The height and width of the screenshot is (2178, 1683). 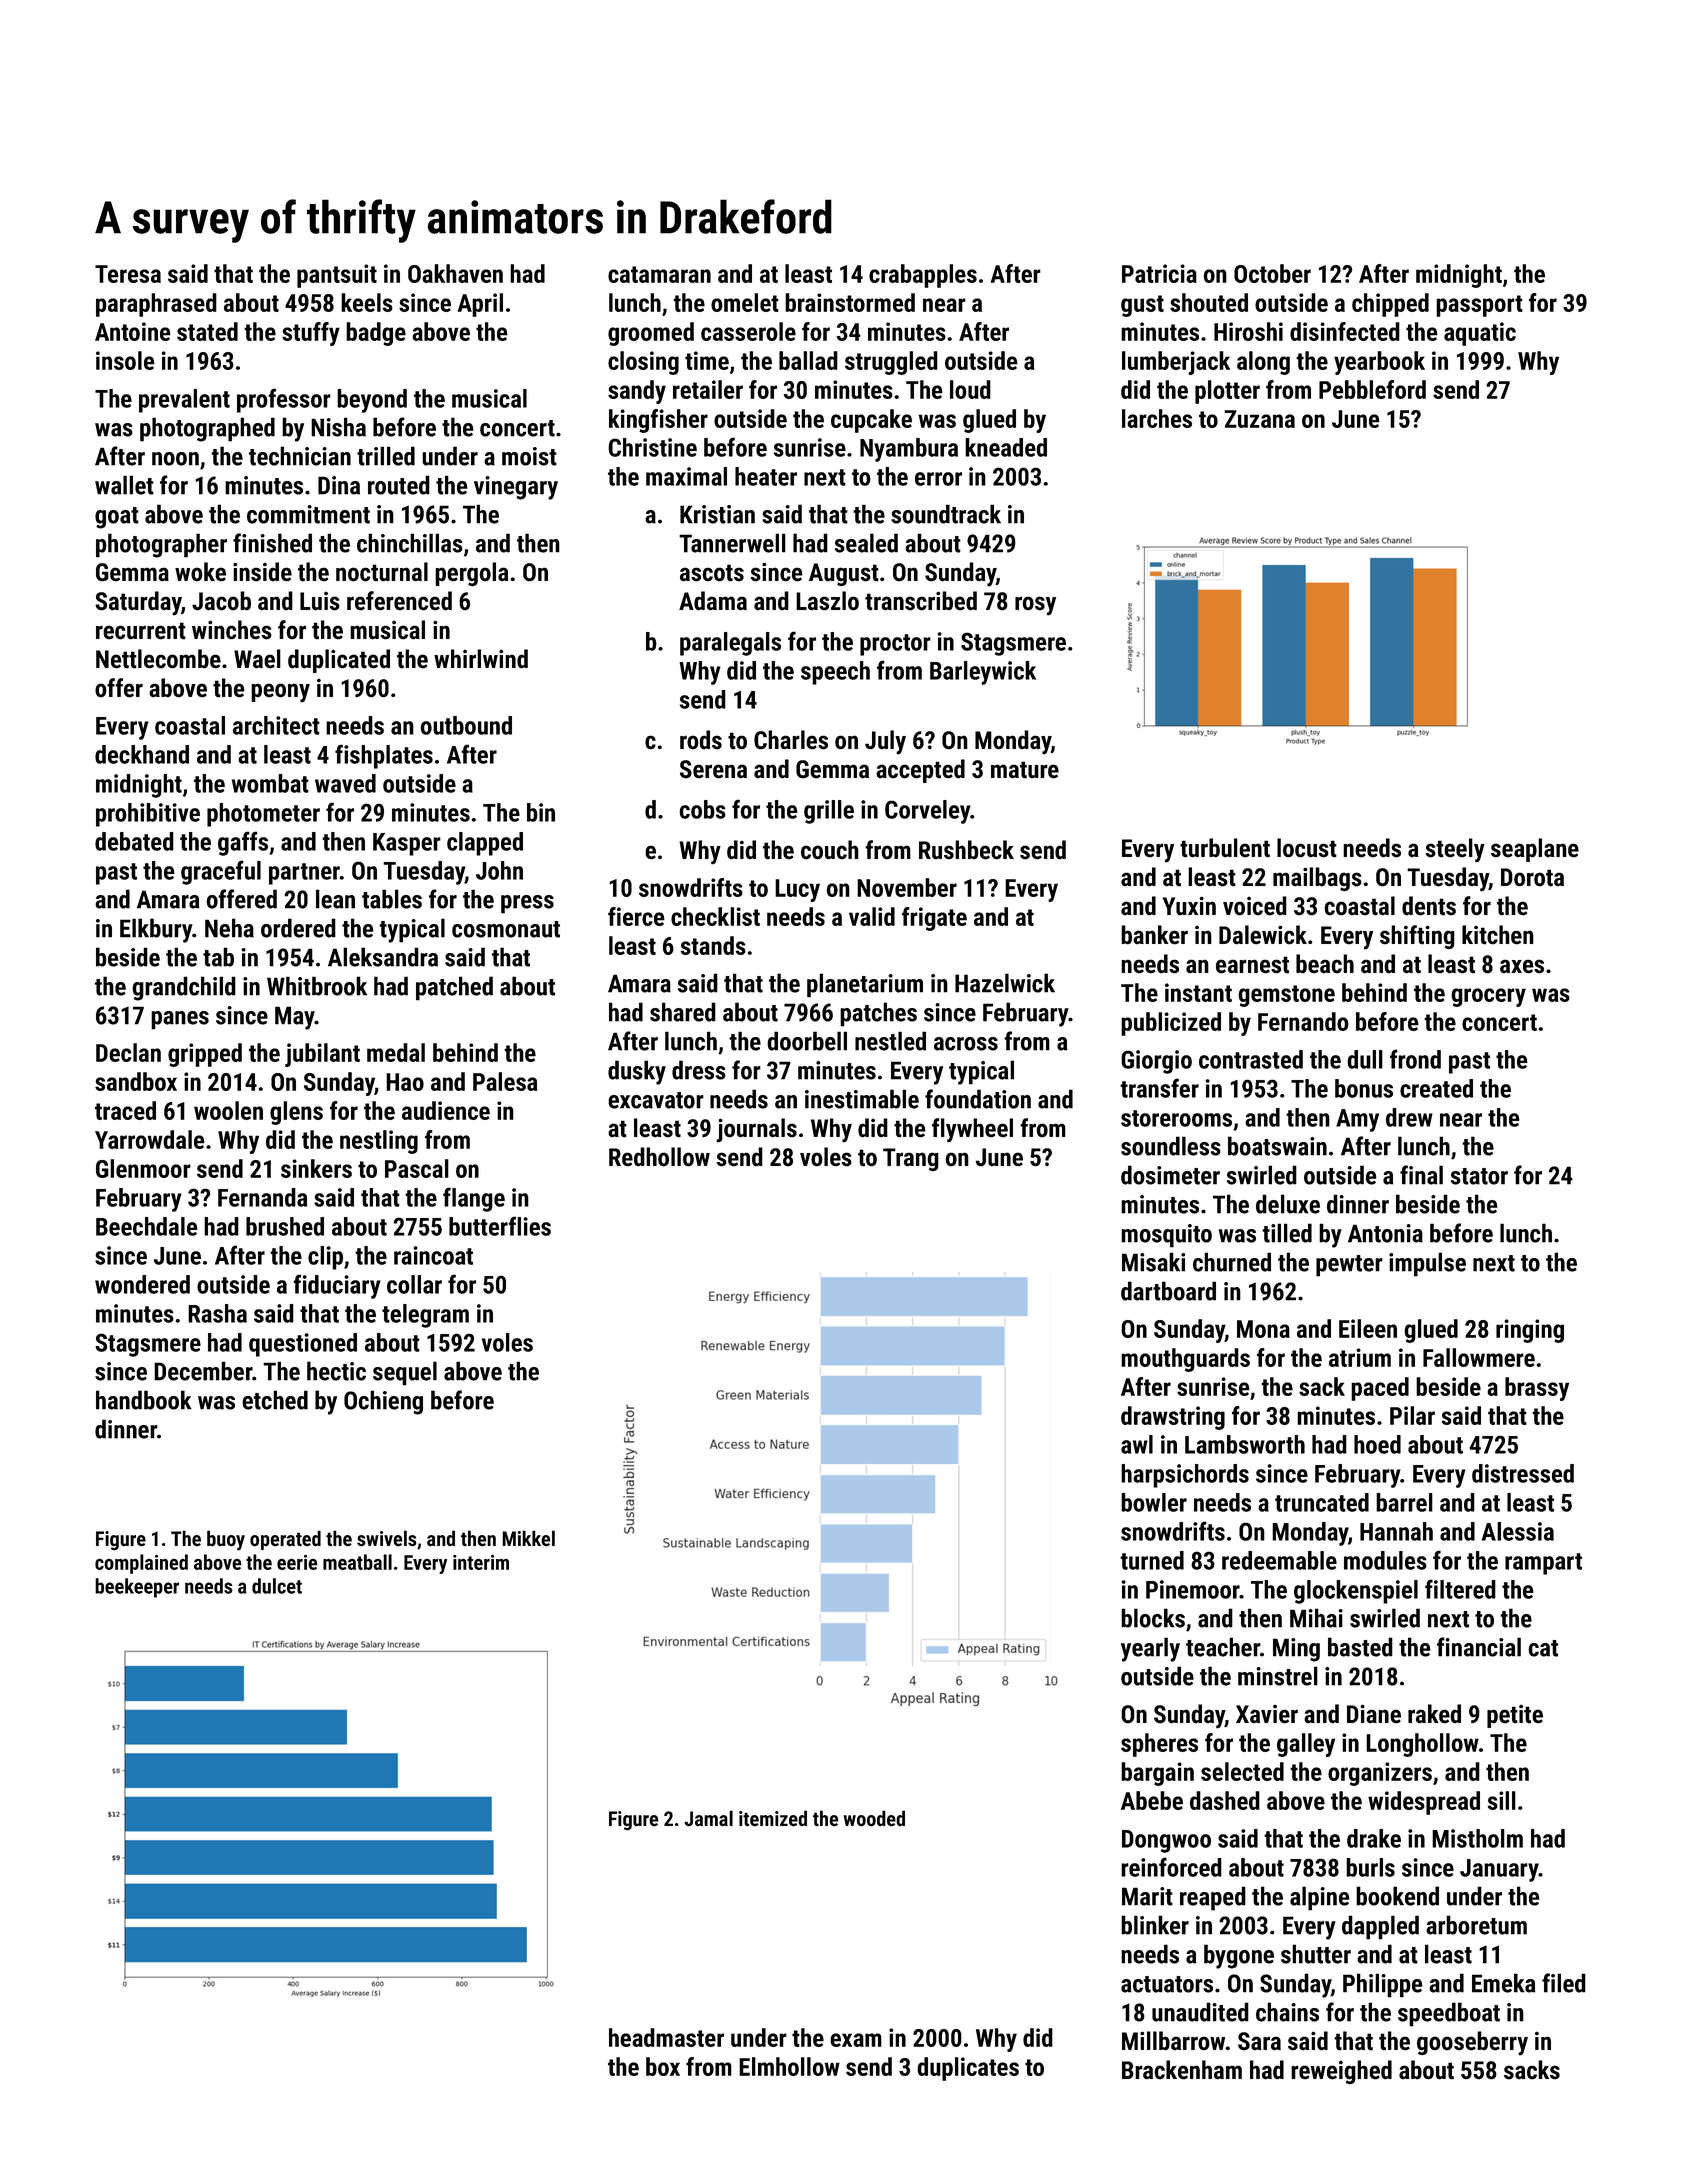 I want to click on omelet, so click(x=745, y=302).
